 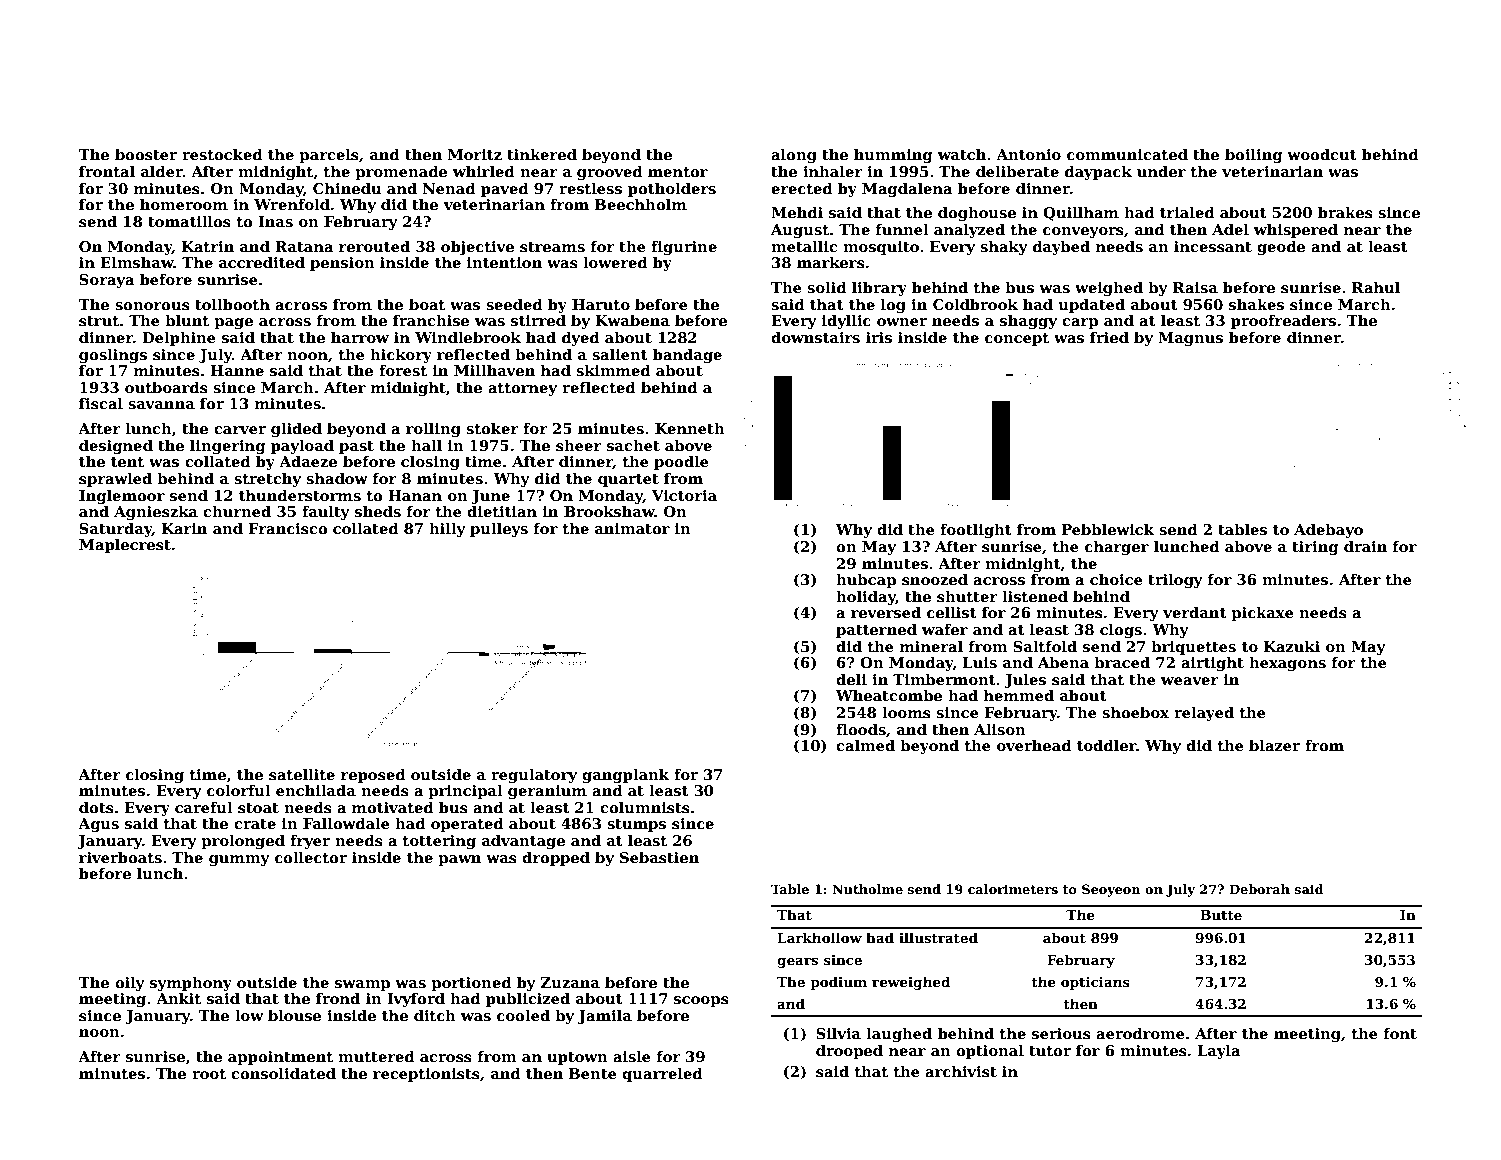 I want to click on quartet, so click(x=628, y=480).
